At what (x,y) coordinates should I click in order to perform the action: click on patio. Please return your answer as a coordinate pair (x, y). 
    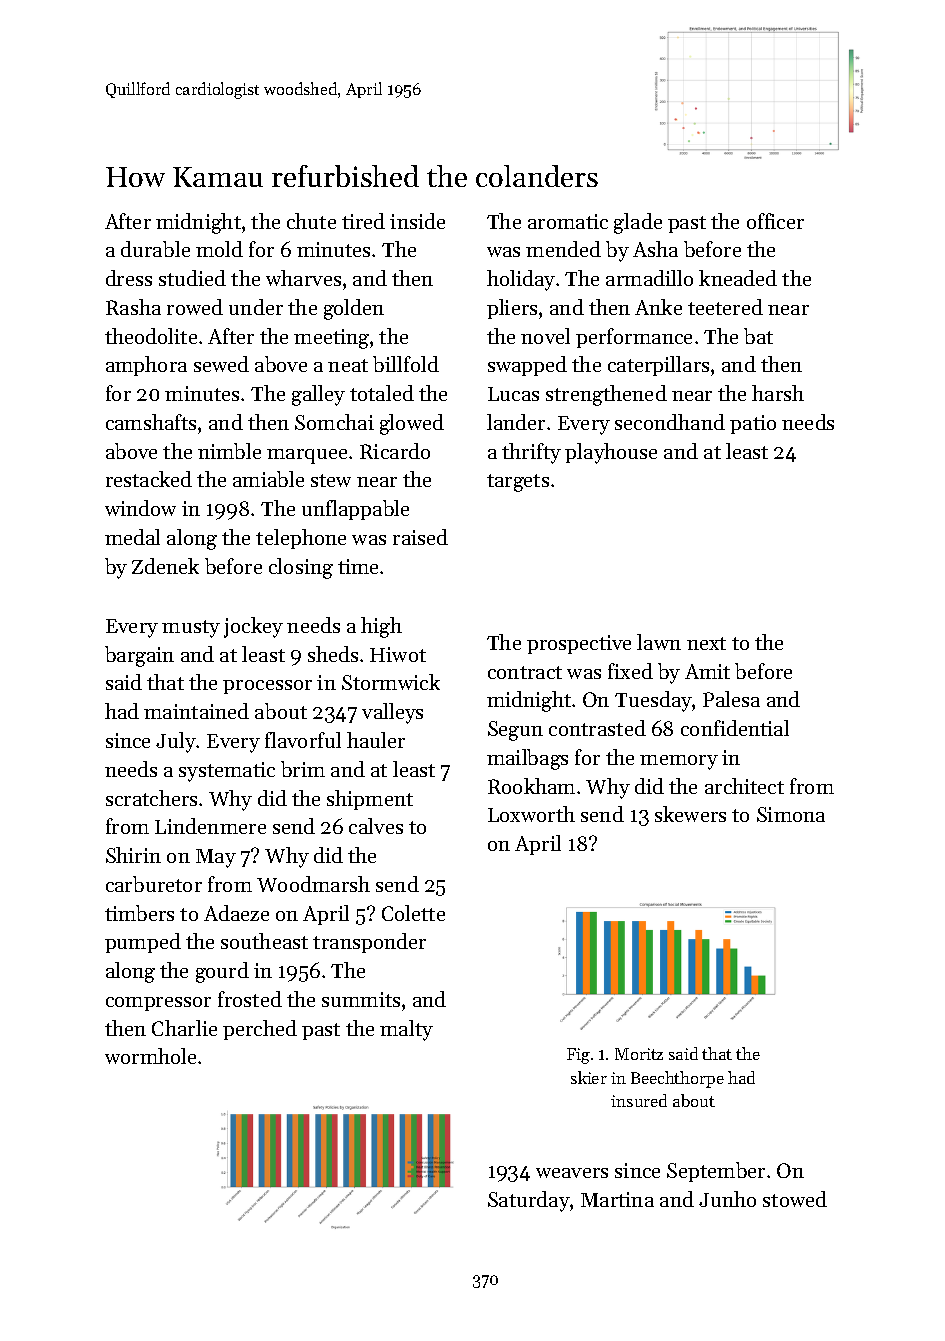
    Looking at the image, I should click on (753, 424).
